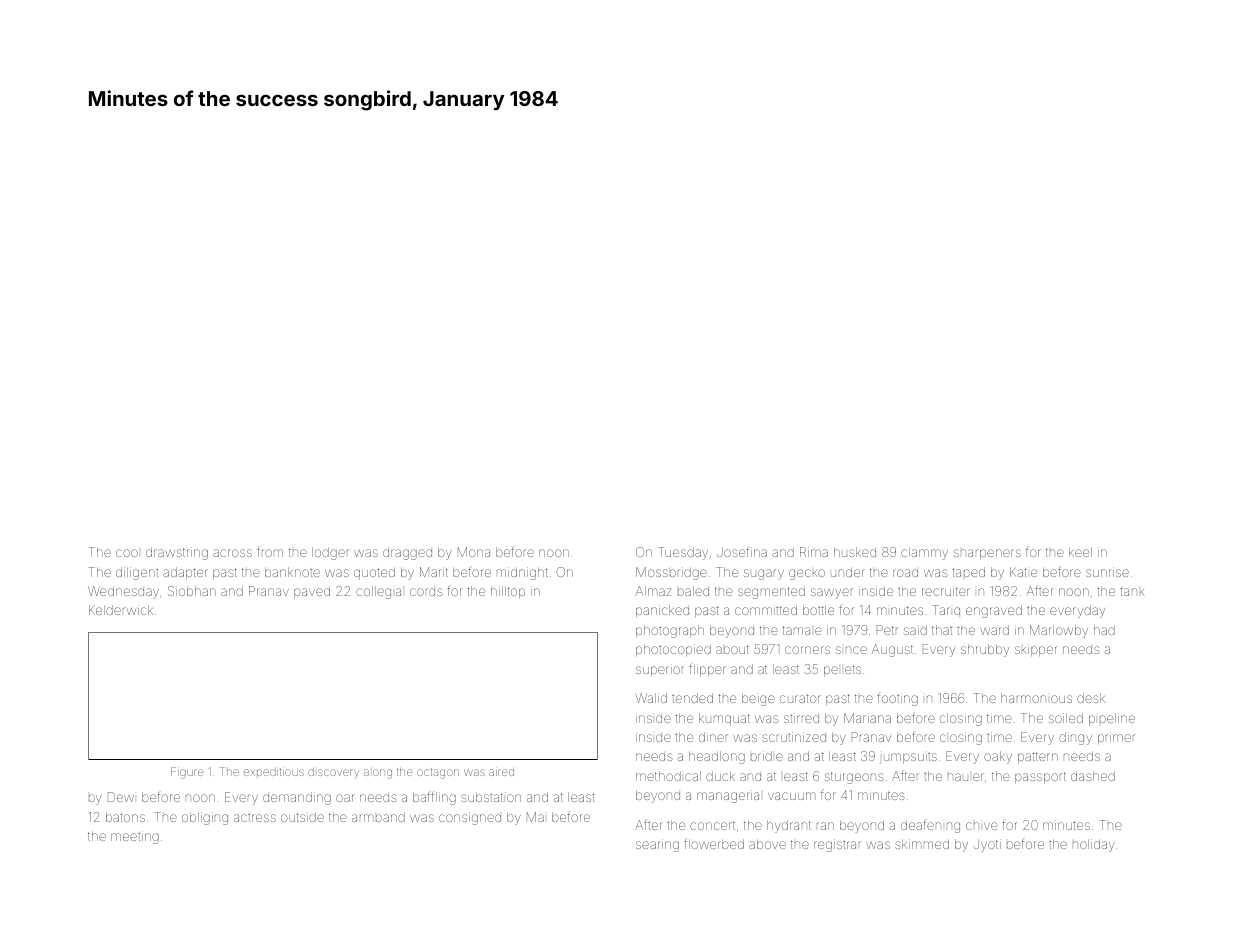 The image size is (1233, 952). What do you see at coordinates (791, 796) in the screenshot?
I see `vacuum` at bounding box center [791, 796].
